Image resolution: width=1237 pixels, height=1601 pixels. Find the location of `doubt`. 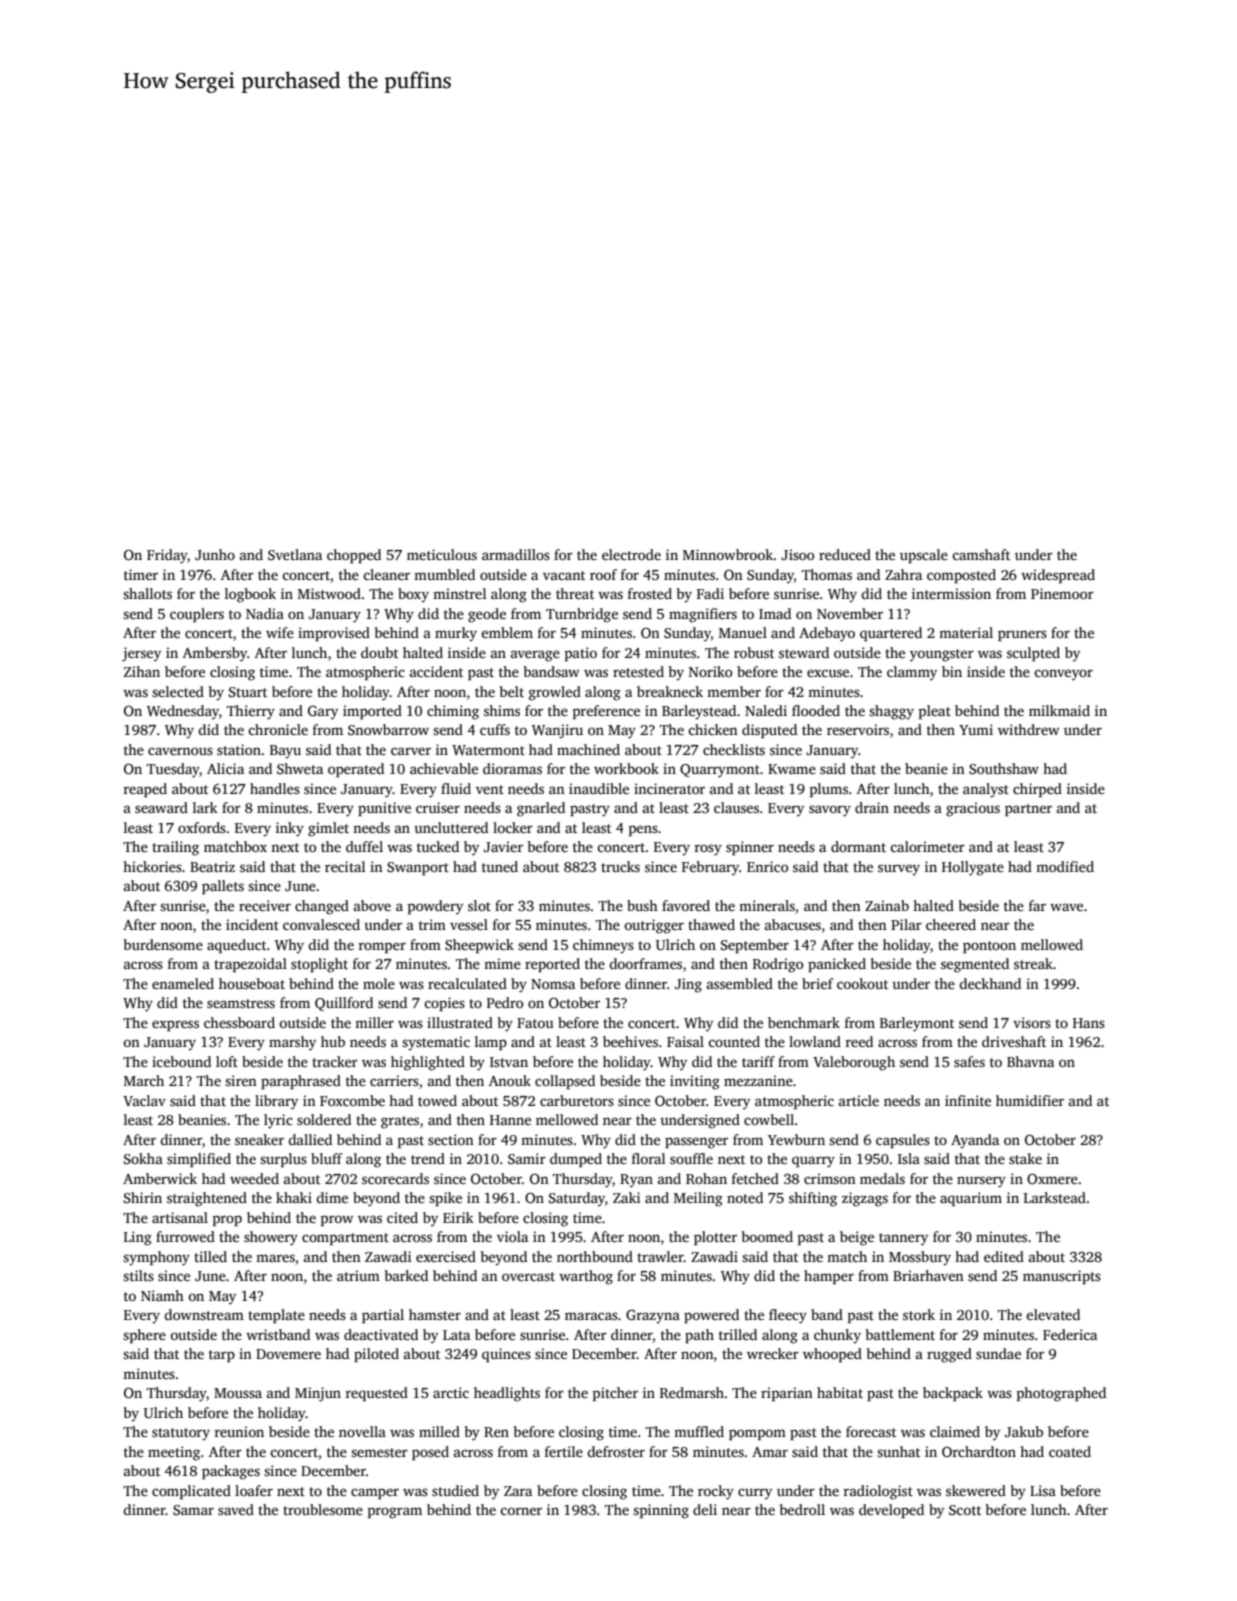

doubt is located at coordinates (379, 652).
